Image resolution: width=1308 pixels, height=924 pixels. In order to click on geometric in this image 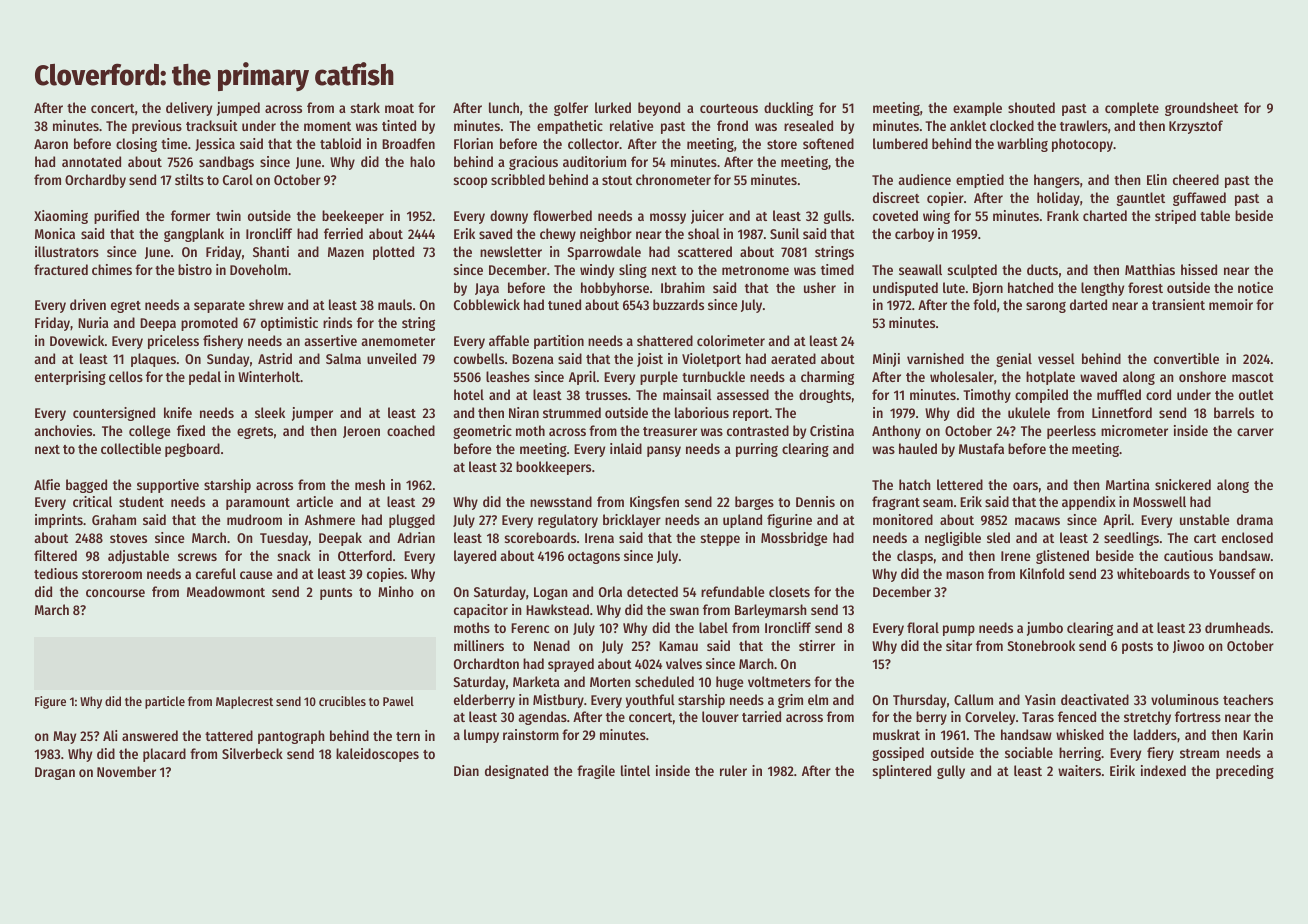, I will do `click(482, 432)`.
